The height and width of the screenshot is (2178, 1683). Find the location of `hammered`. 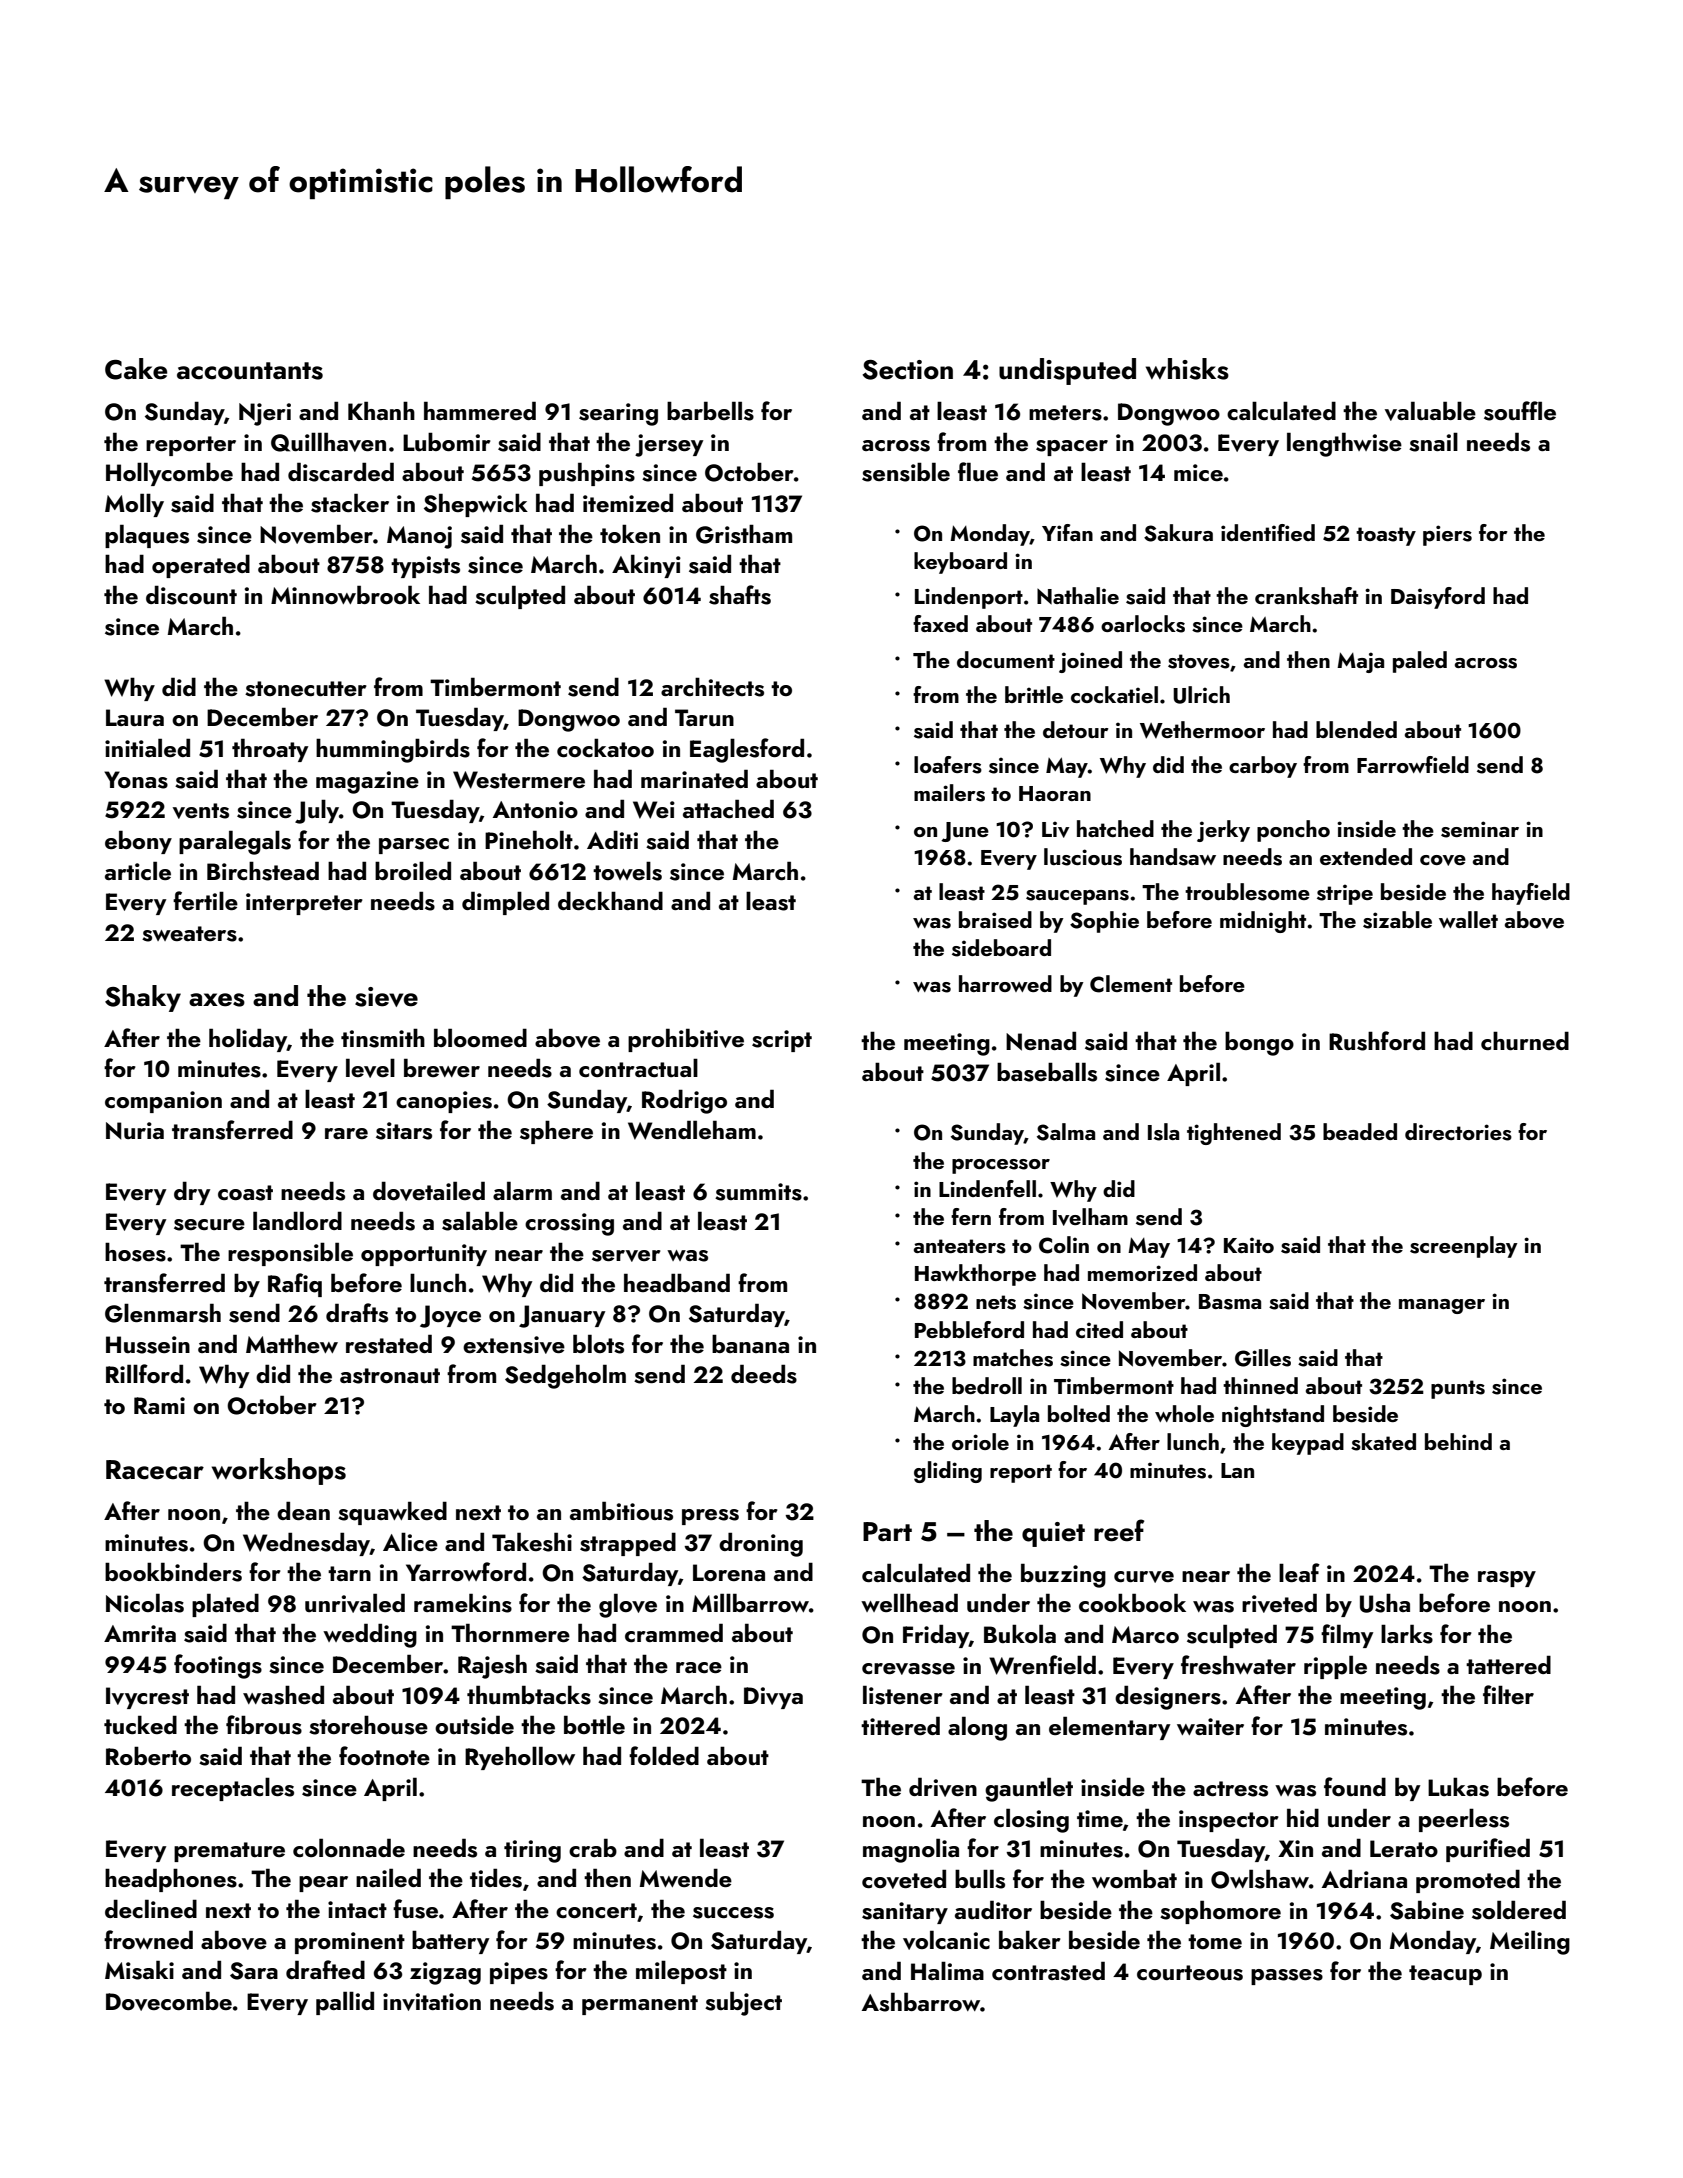

hammered is located at coordinates (480, 410).
